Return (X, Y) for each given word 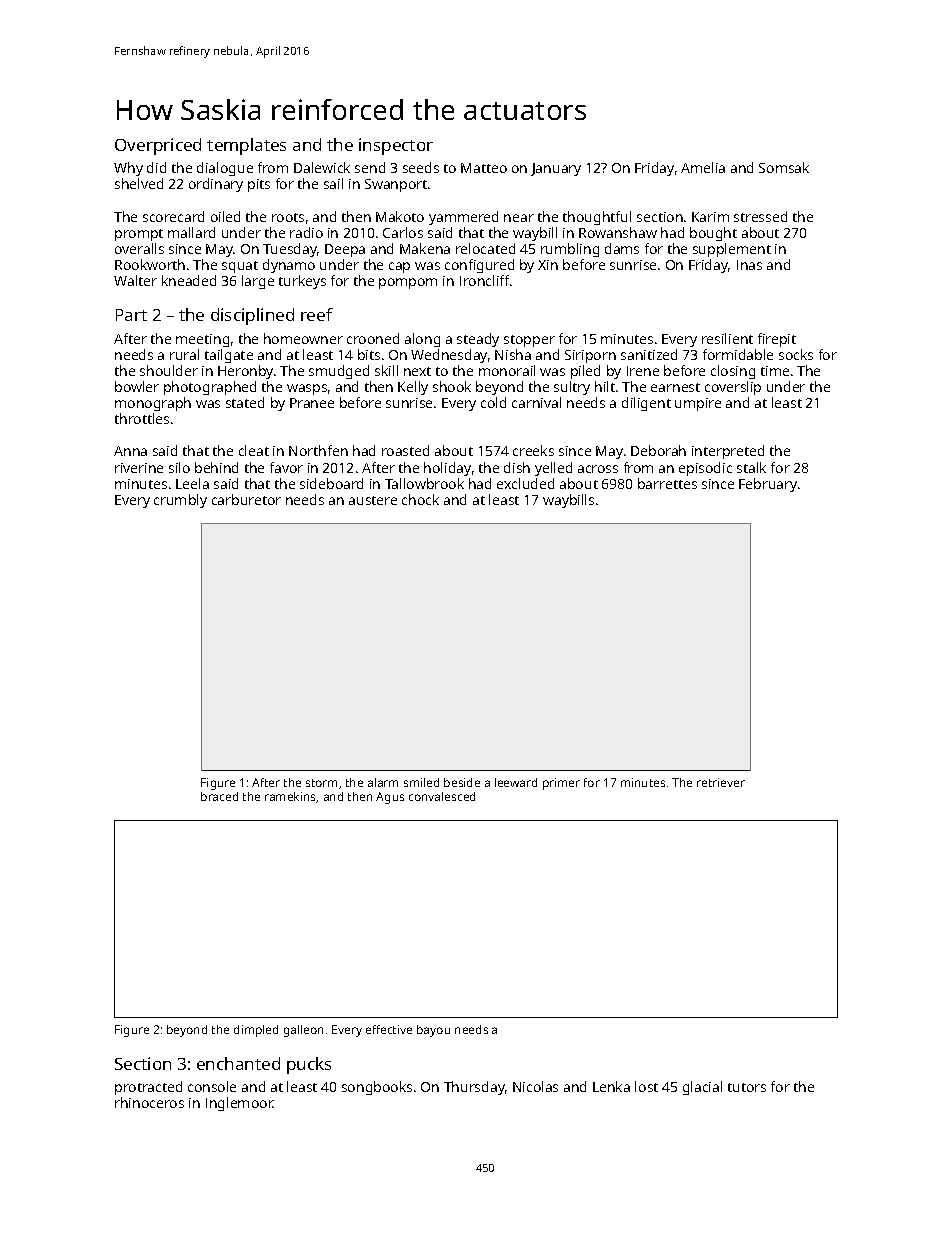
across (598, 469)
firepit (777, 340)
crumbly (180, 501)
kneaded (189, 280)
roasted (405, 450)
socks (796, 354)
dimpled (256, 1031)
